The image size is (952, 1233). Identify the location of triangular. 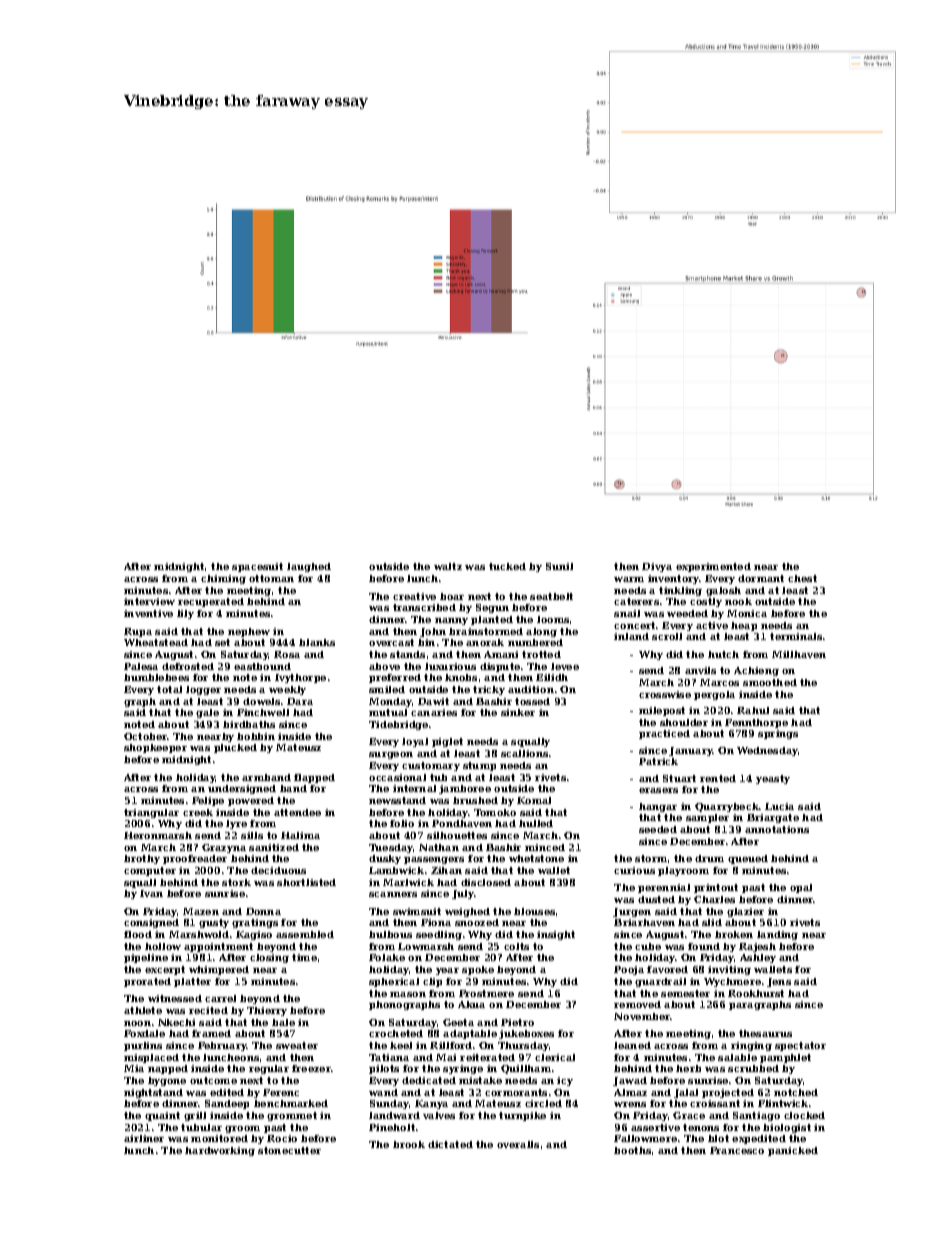
(151, 813).
